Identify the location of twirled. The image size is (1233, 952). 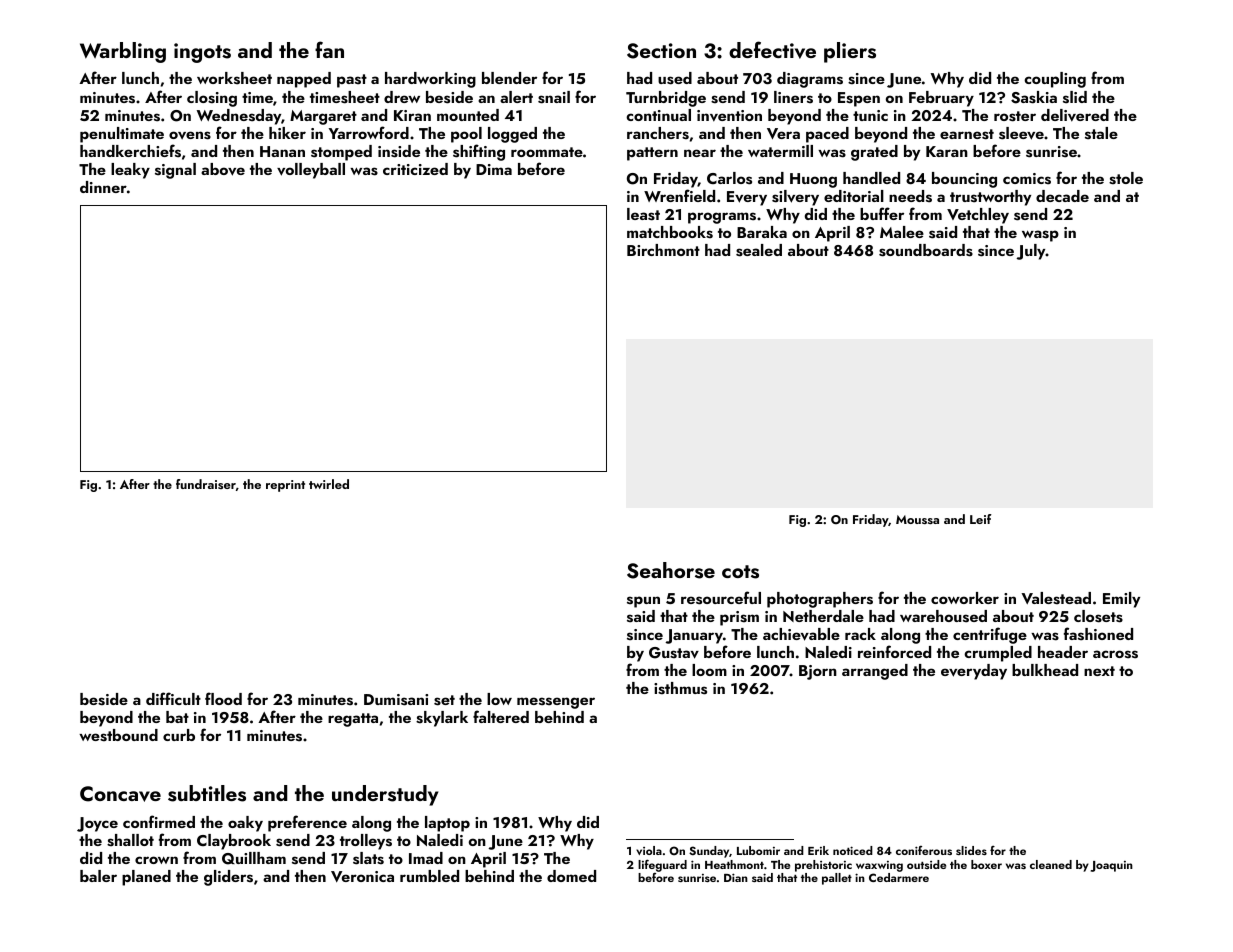
(329, 484).
